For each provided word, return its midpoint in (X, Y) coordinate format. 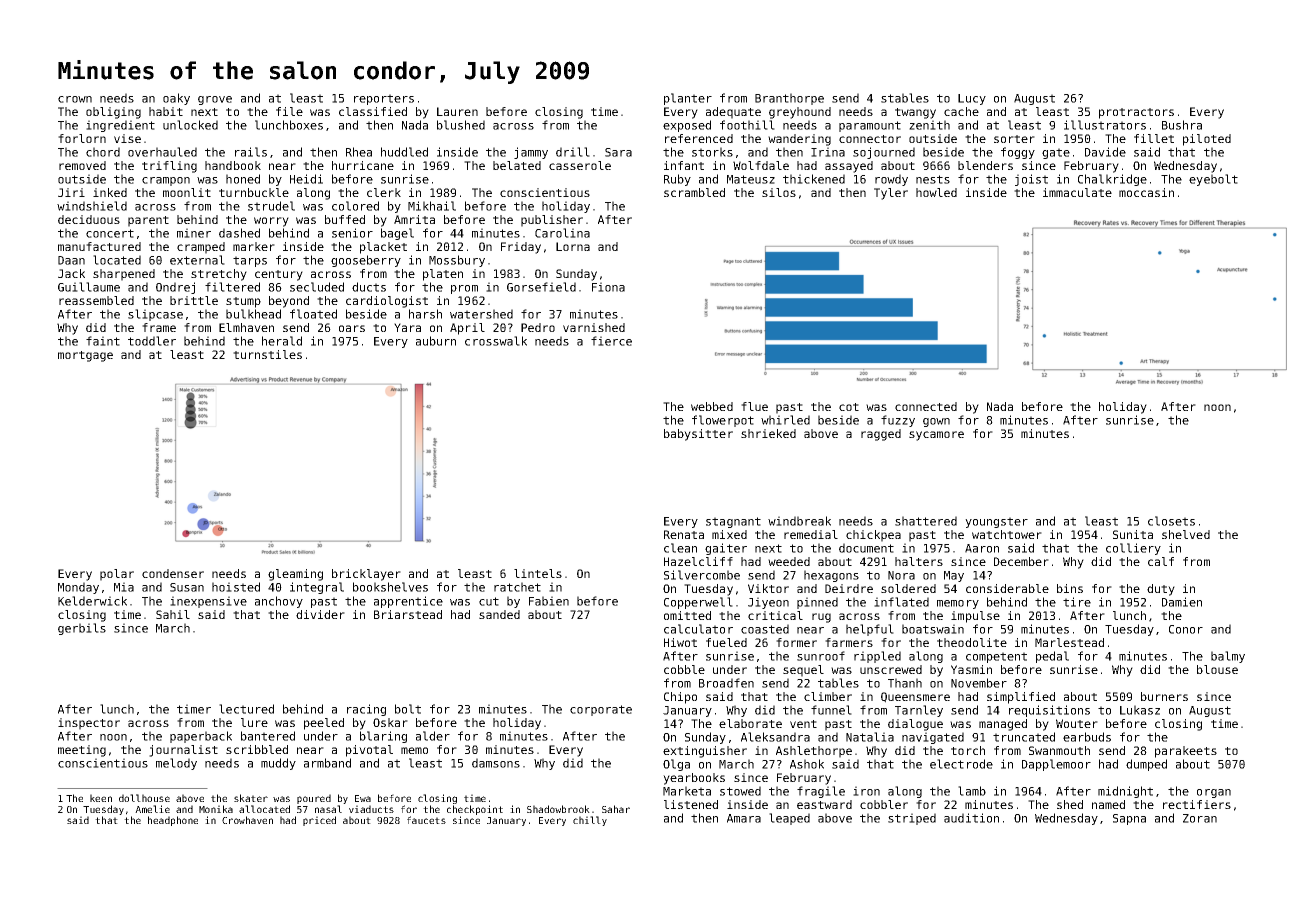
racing (366, 710)
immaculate (1077, 192)
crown (75, 99)
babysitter (698, 435)
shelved (1186, 534)
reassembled (96, 300)
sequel (803, 671)
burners (1164, 696)
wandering (799, 140)
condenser (173, 573)
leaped (789, 819)
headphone (173, 821)
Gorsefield (541, 287)
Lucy (972, 99)
